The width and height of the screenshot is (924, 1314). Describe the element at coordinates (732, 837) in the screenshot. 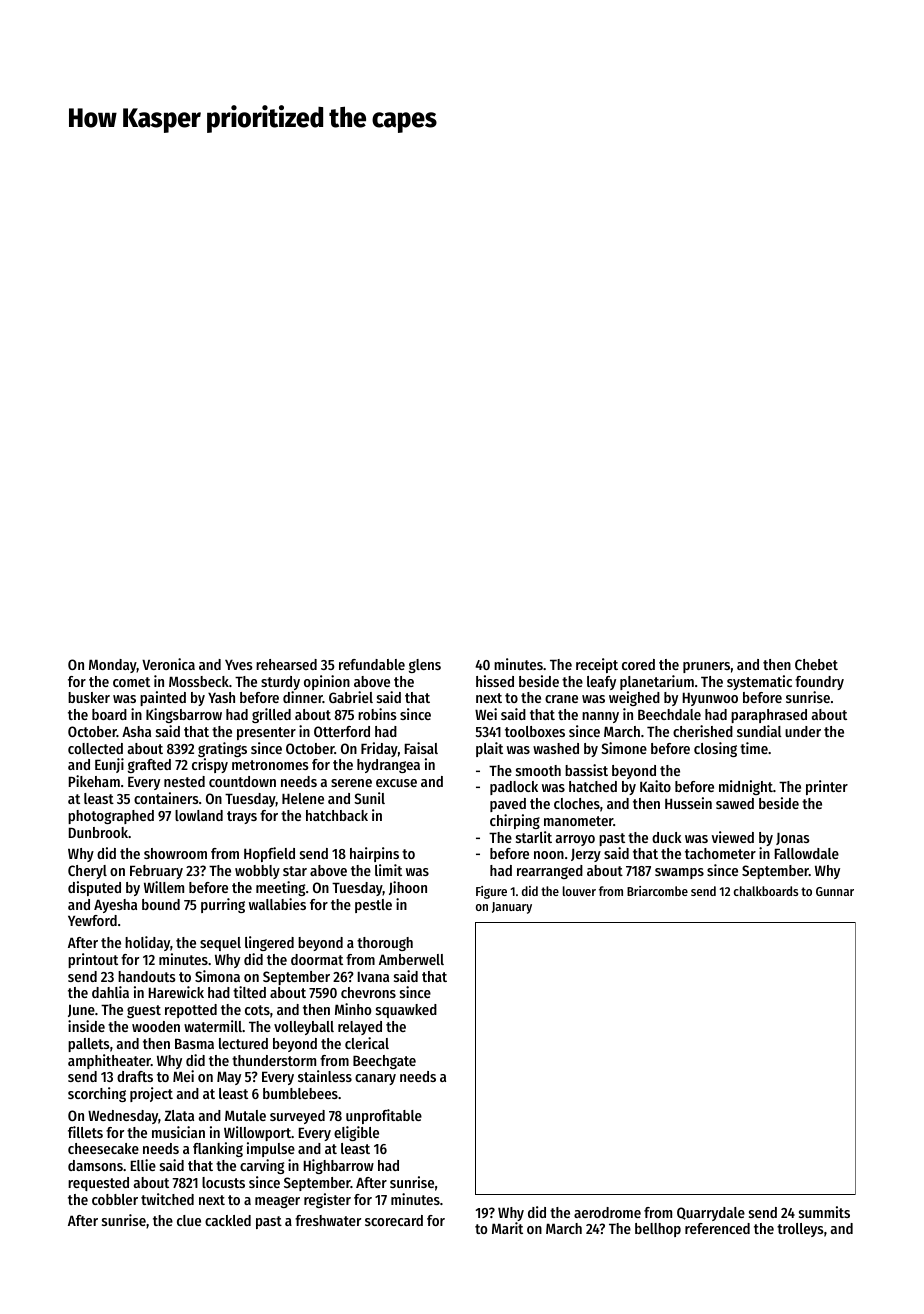

I see `viewed` at that location.
